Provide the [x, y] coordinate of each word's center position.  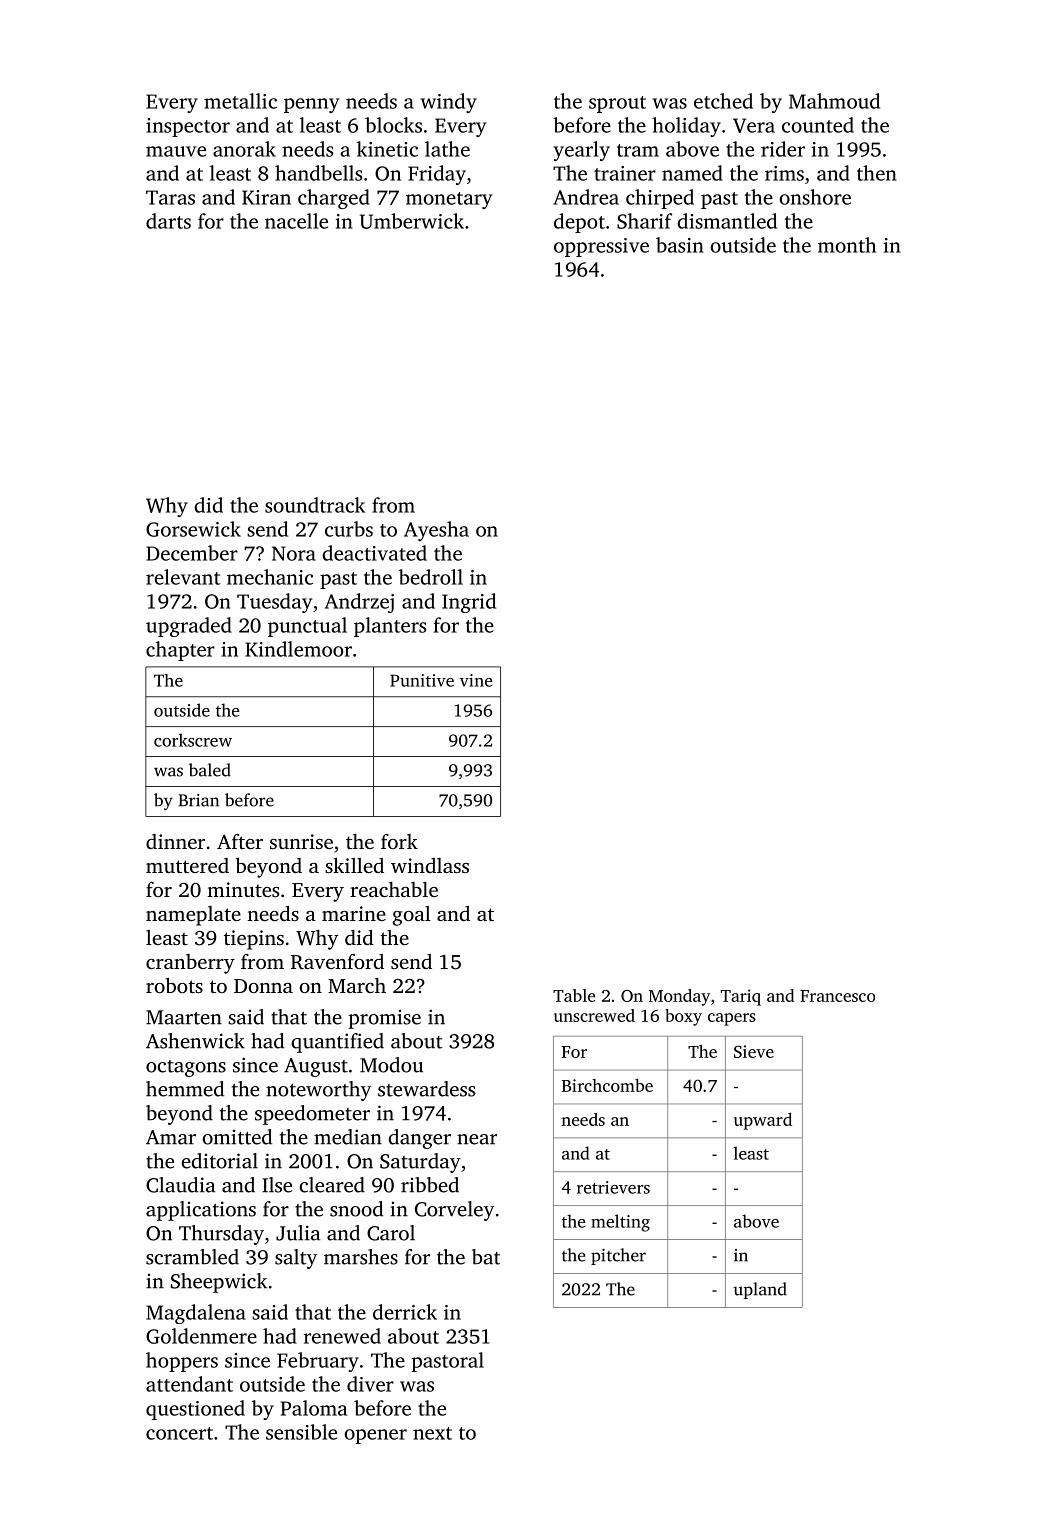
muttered [187, 865]
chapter [180, 651]
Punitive [422, 680]
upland [760, 1290]
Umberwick [412, 221]
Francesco [837, 996]
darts [168, 221]
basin [680, 245]
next [432, 1433]
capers [732, 1019]
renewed [342, 1336]
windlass [430, 865]
